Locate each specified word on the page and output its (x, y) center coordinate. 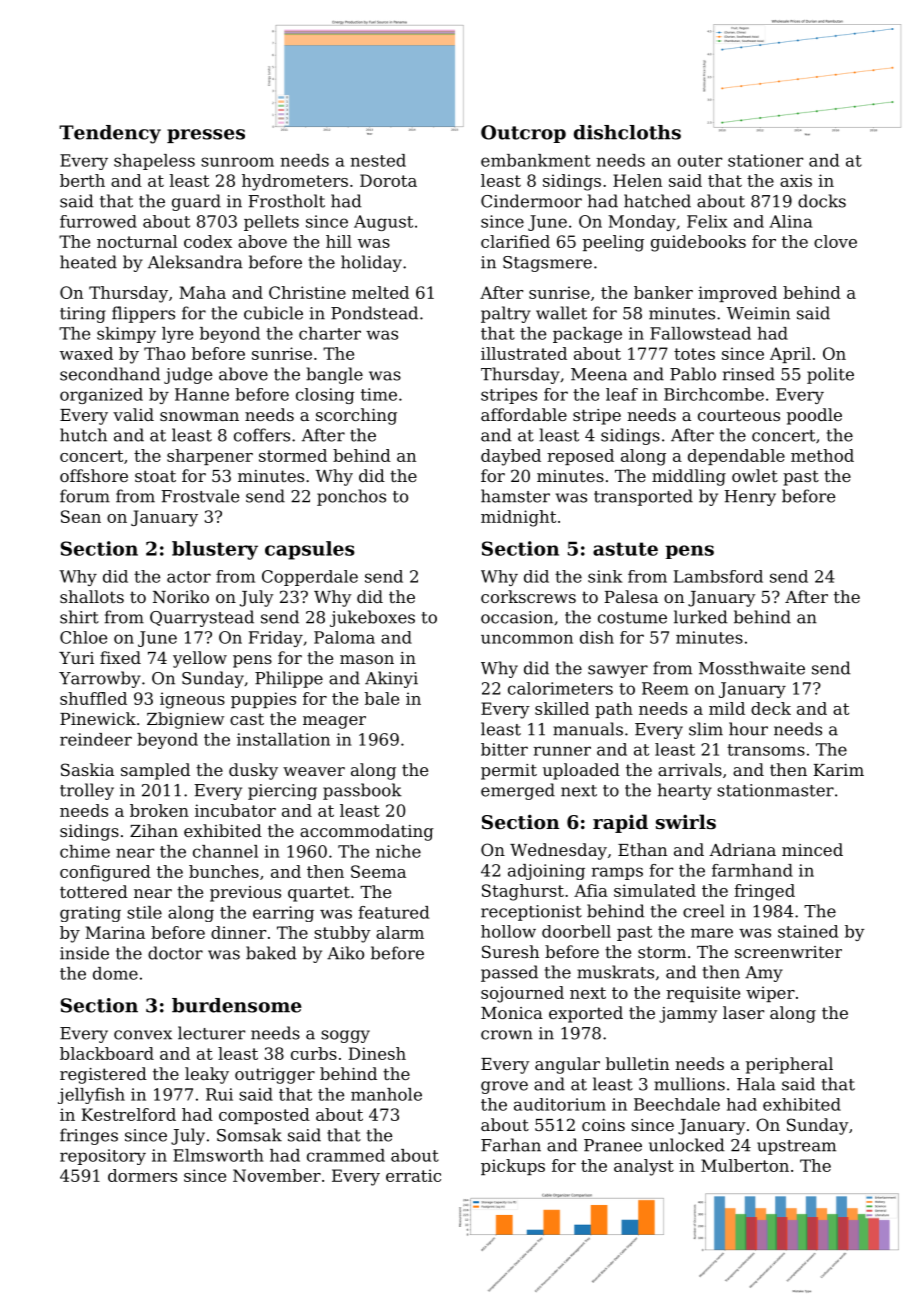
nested (378, 160)
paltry (506, 314)
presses (206, 136)
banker (663, 292)
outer (700, 161)
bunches (224, 871)
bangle (334, 375)
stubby (342, 934)
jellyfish (91, 1096)
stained (808, 931)
